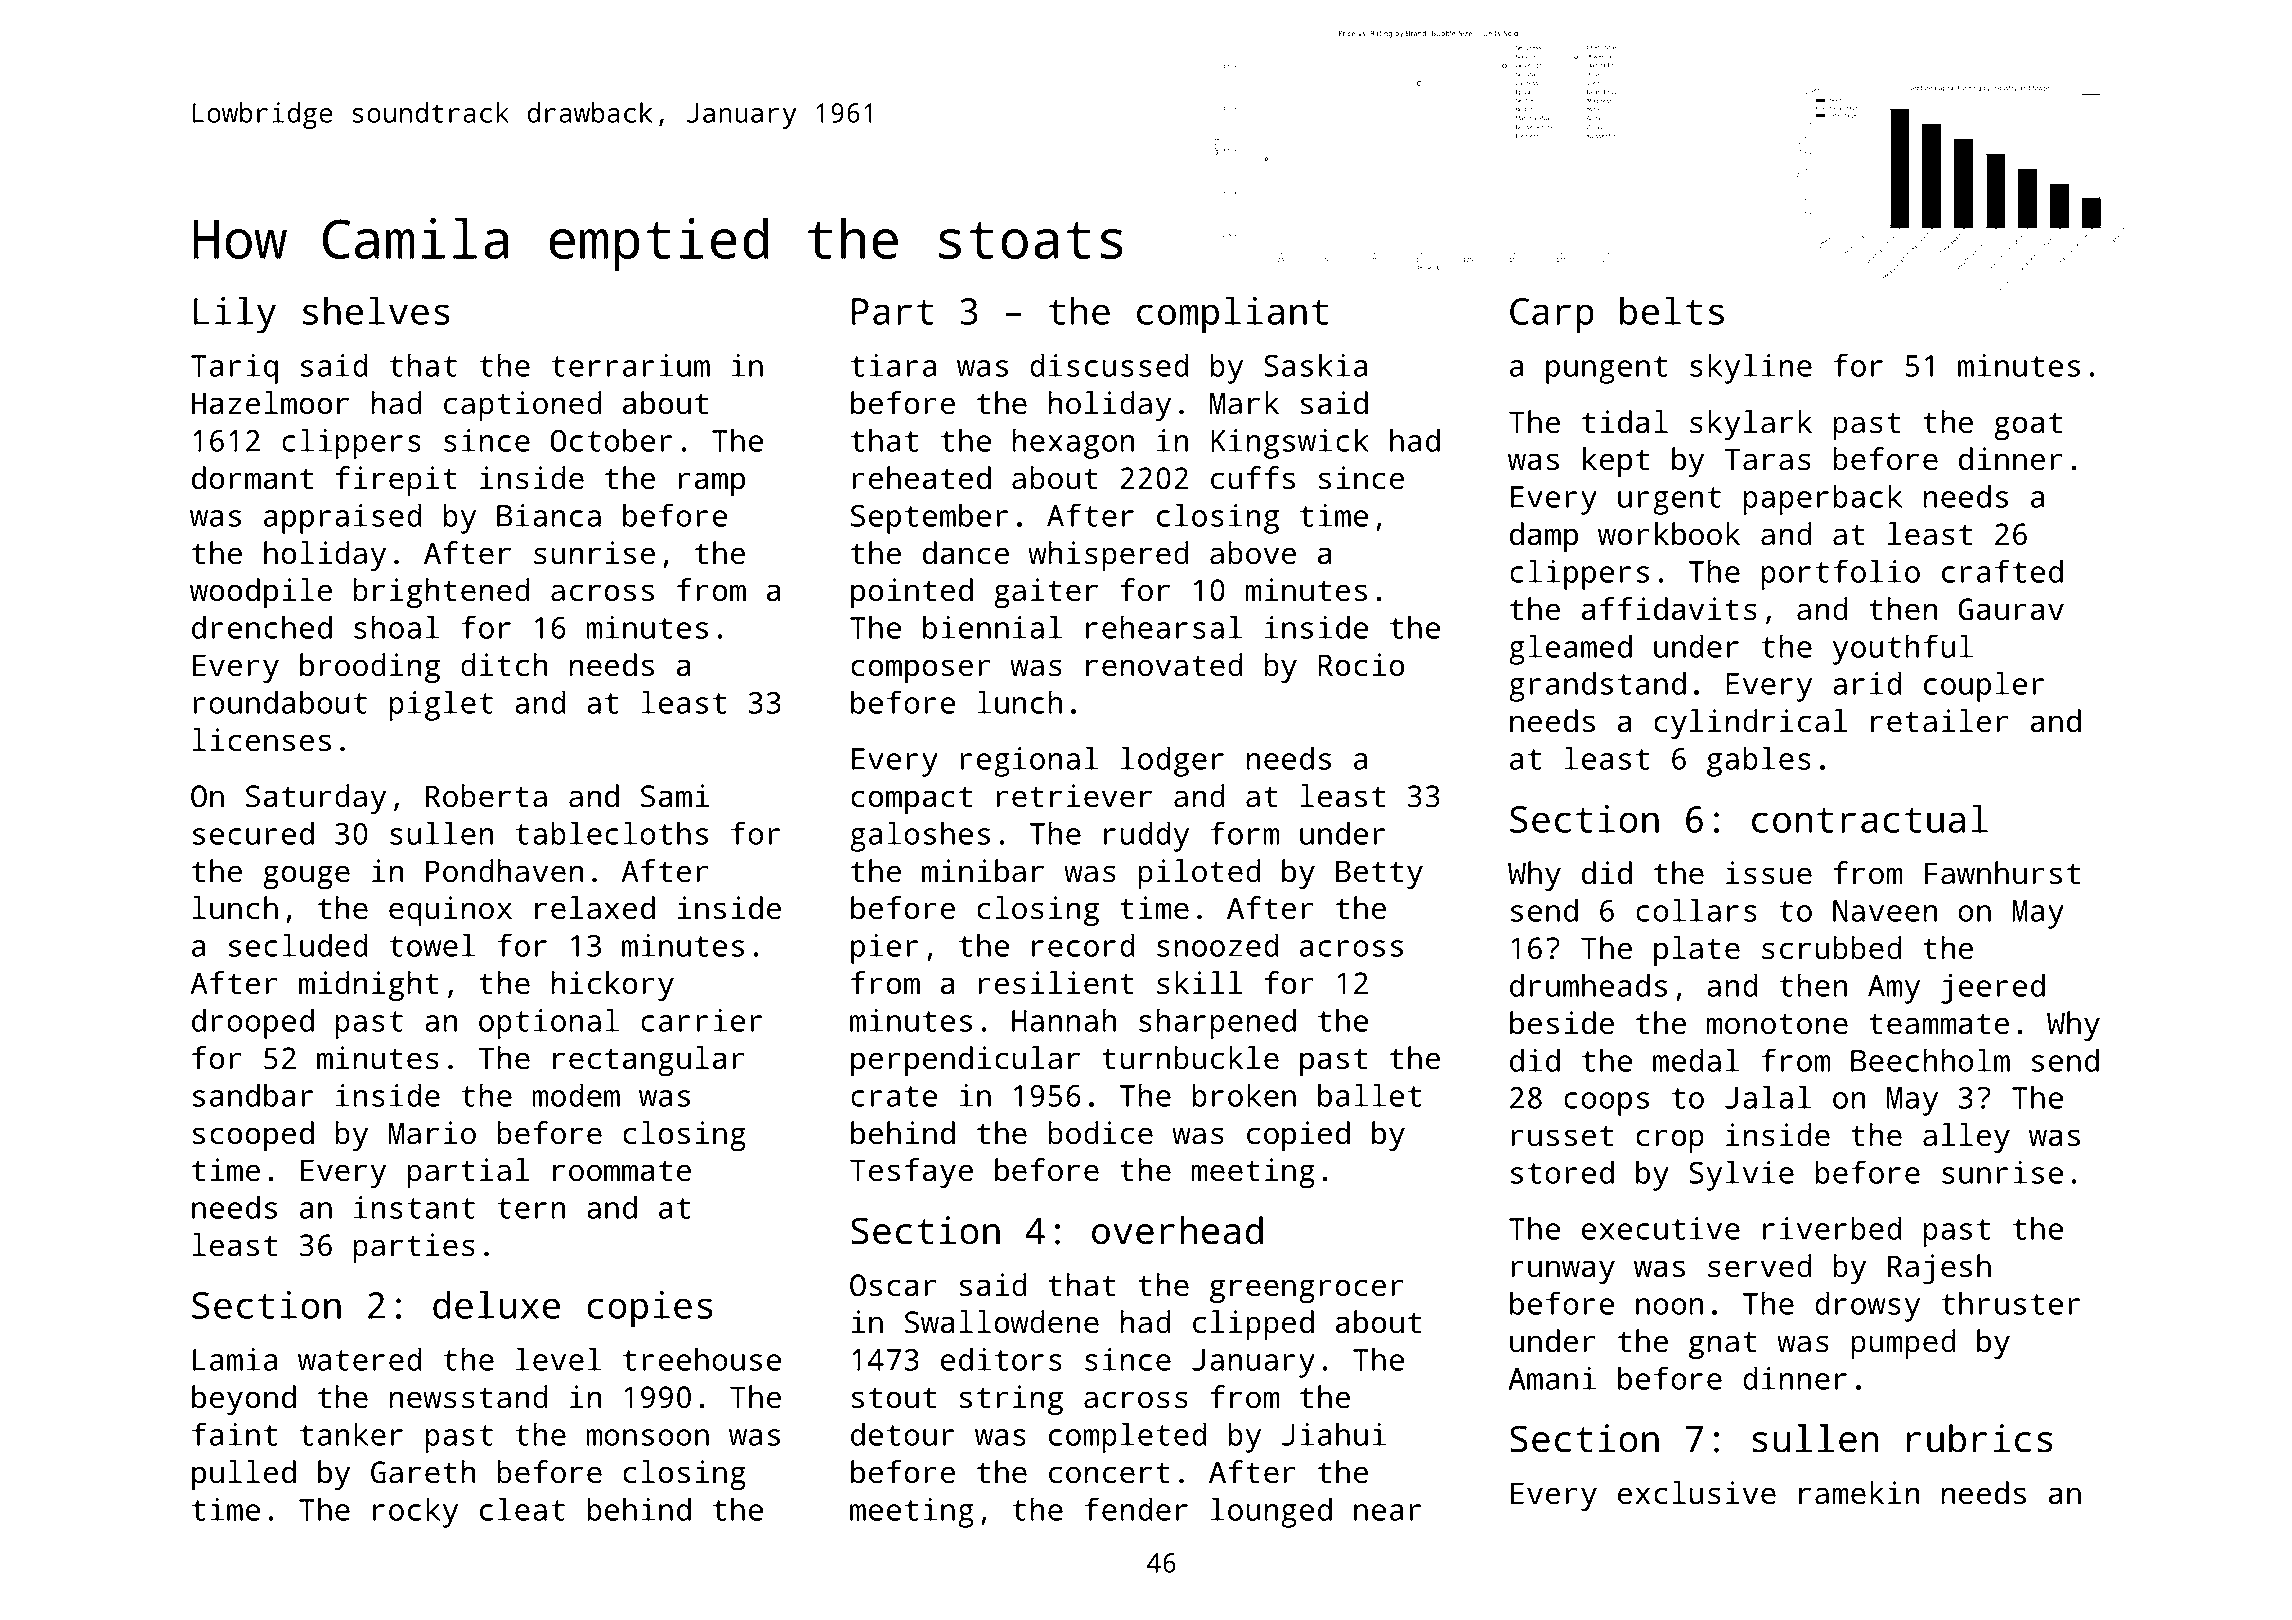 This image has height=1620, width=2292. I want to click on issue, so click(1769, 873).
